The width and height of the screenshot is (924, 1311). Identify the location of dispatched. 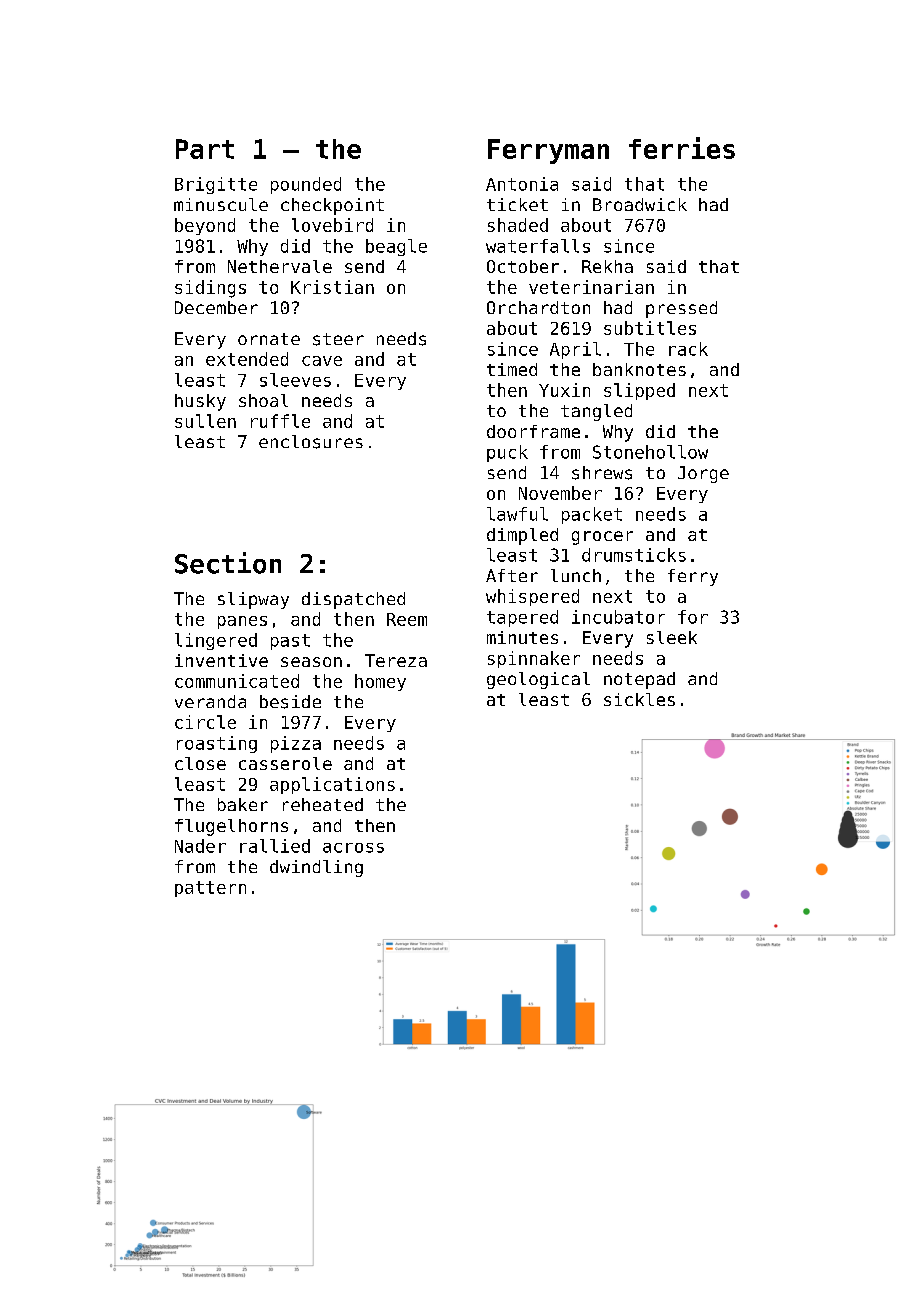
(353, 600).
